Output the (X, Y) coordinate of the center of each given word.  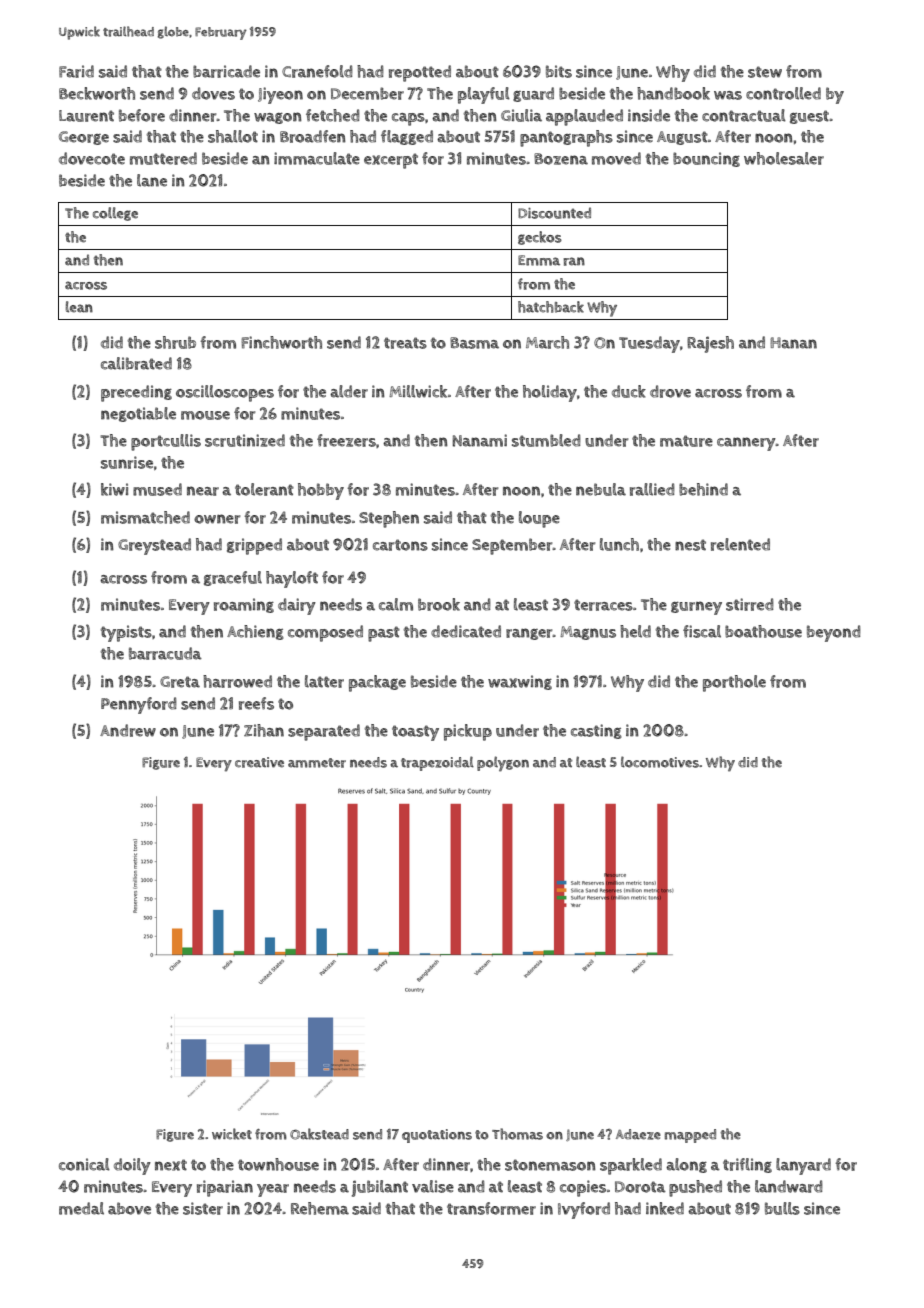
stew (765, 72)
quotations (437, 1136)
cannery (746, 444)
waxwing (520, 682)
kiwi (114, 489)
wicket (232, 1134)
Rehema (320, 1208)
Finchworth (281, 342)
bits (559, 71)
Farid (76, 71)
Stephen (389, 519)
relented (740, 544)
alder (349, 391)
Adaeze (638, 1134)
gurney (696, 608)
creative (259, 762)
